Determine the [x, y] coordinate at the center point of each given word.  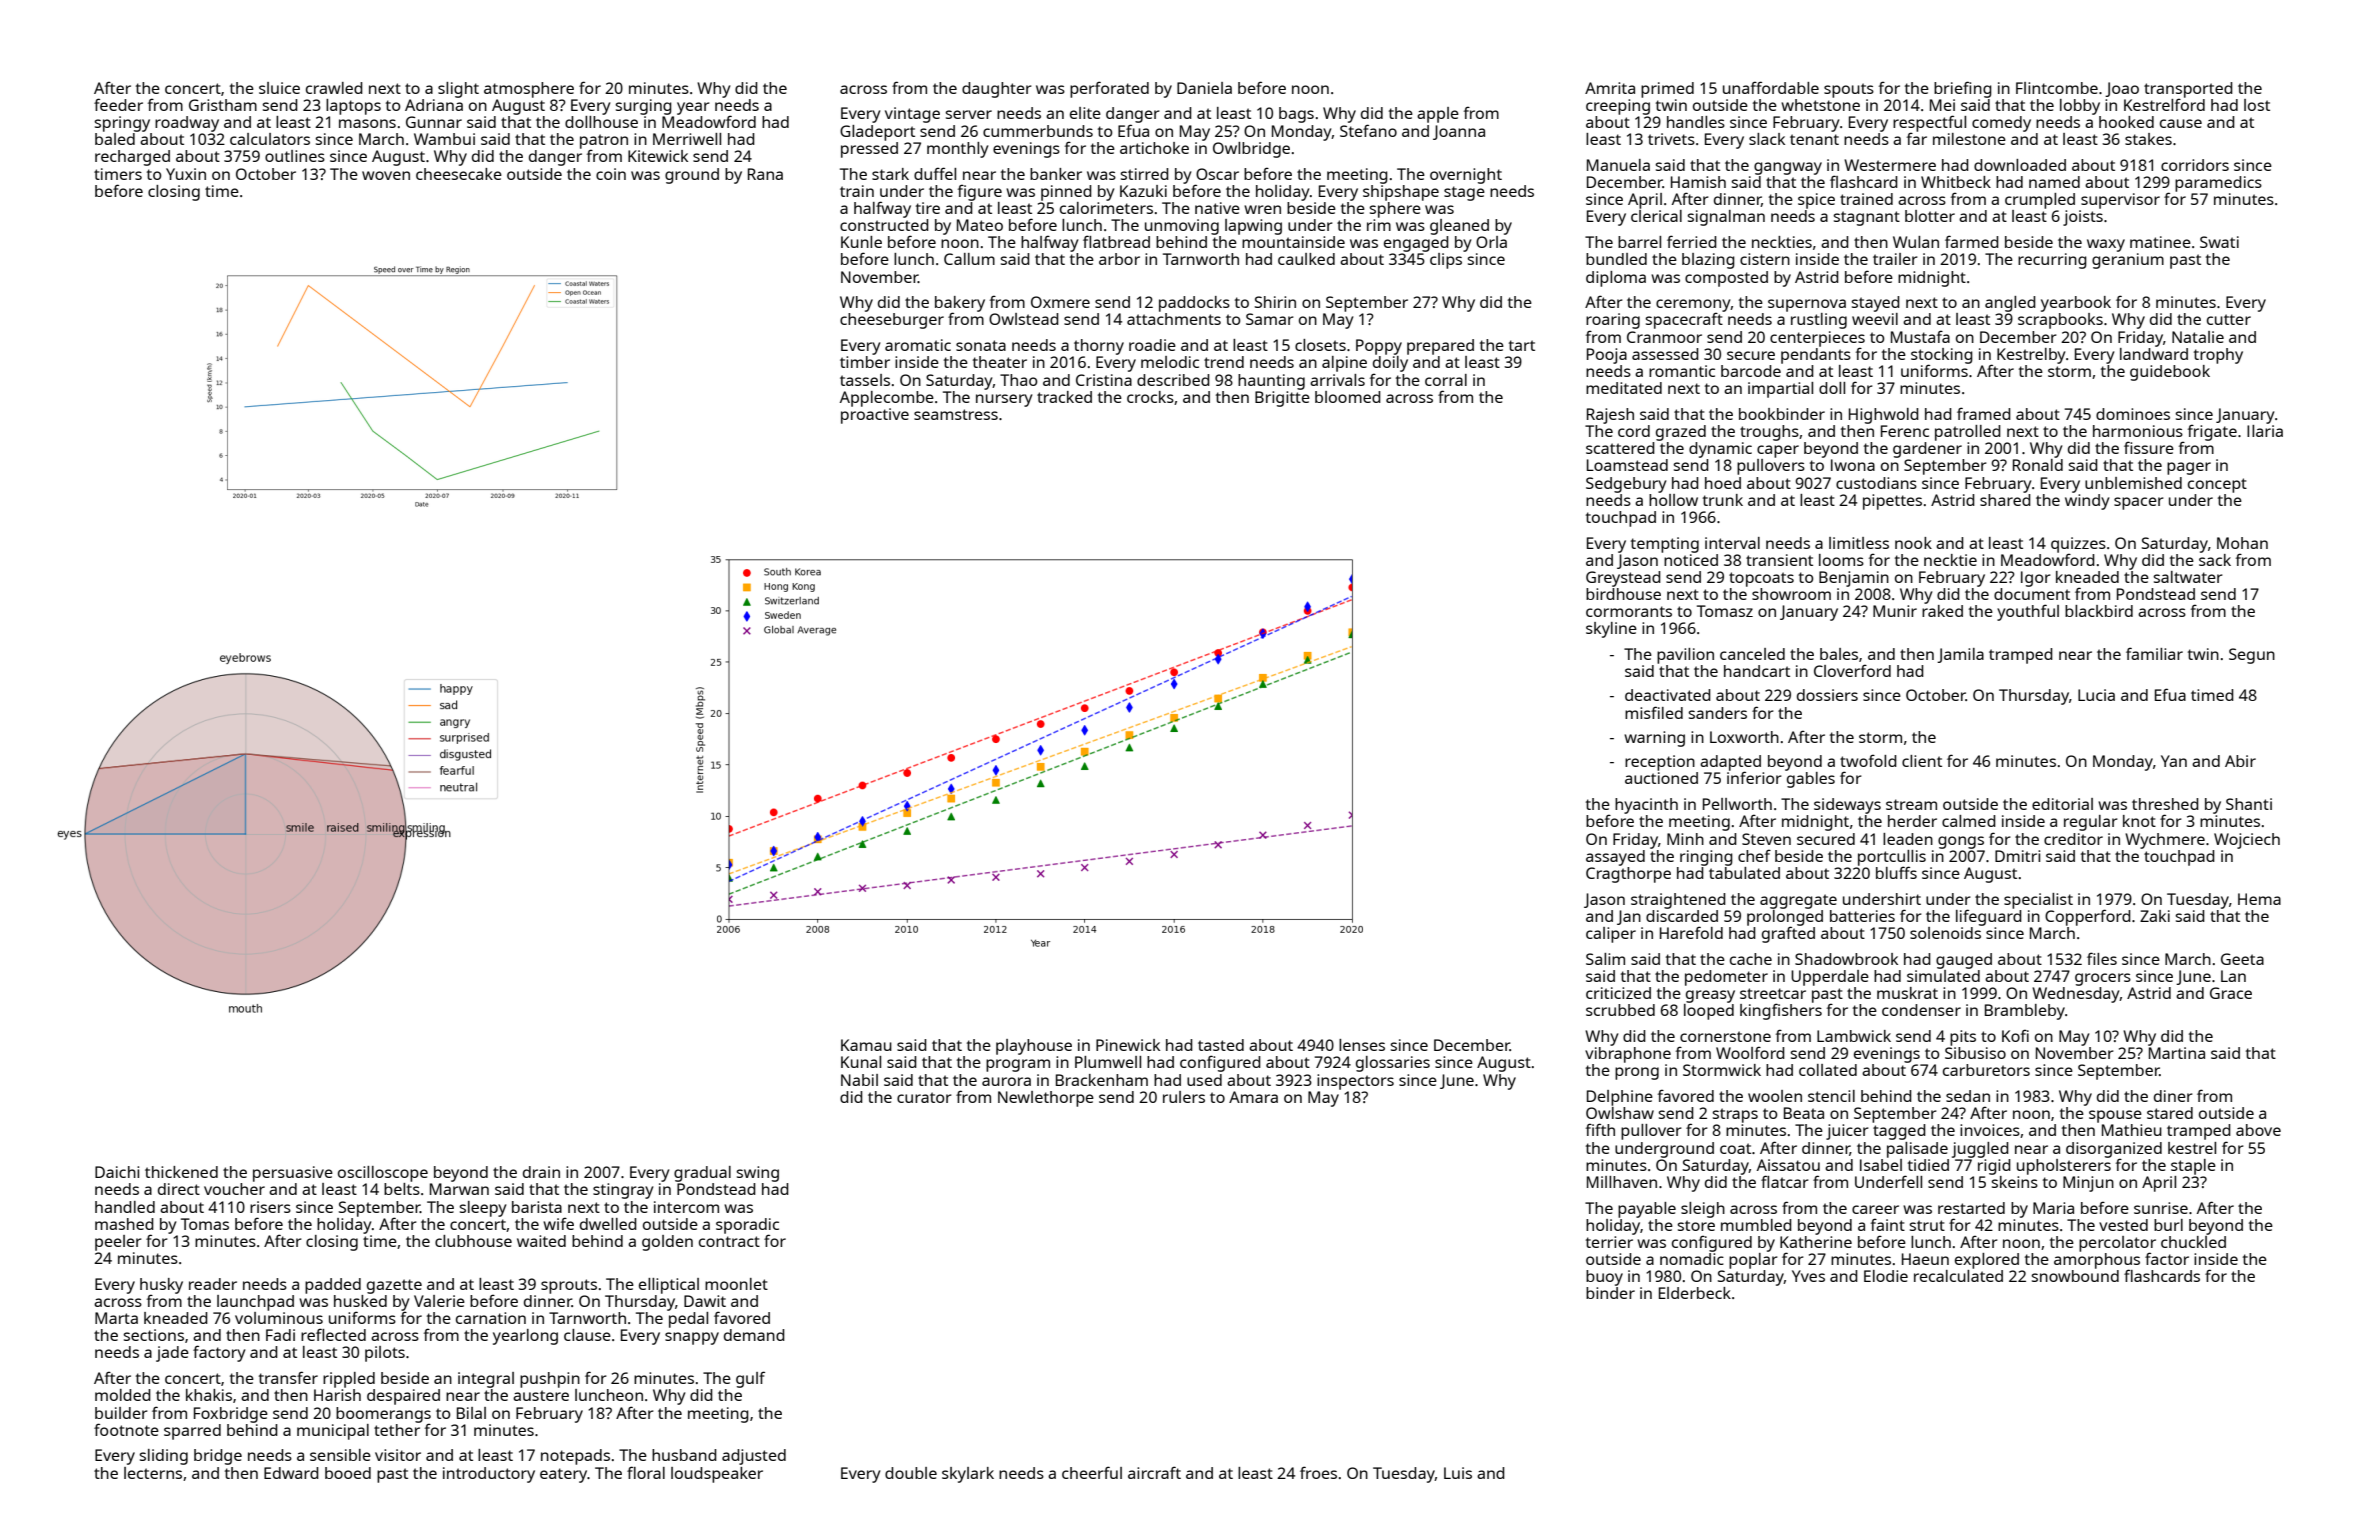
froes [1318, 1472]
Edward [291, 1473]
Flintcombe [2057, 88]
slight [458, 90]
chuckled [2193, 1242]
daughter [997, 90]
